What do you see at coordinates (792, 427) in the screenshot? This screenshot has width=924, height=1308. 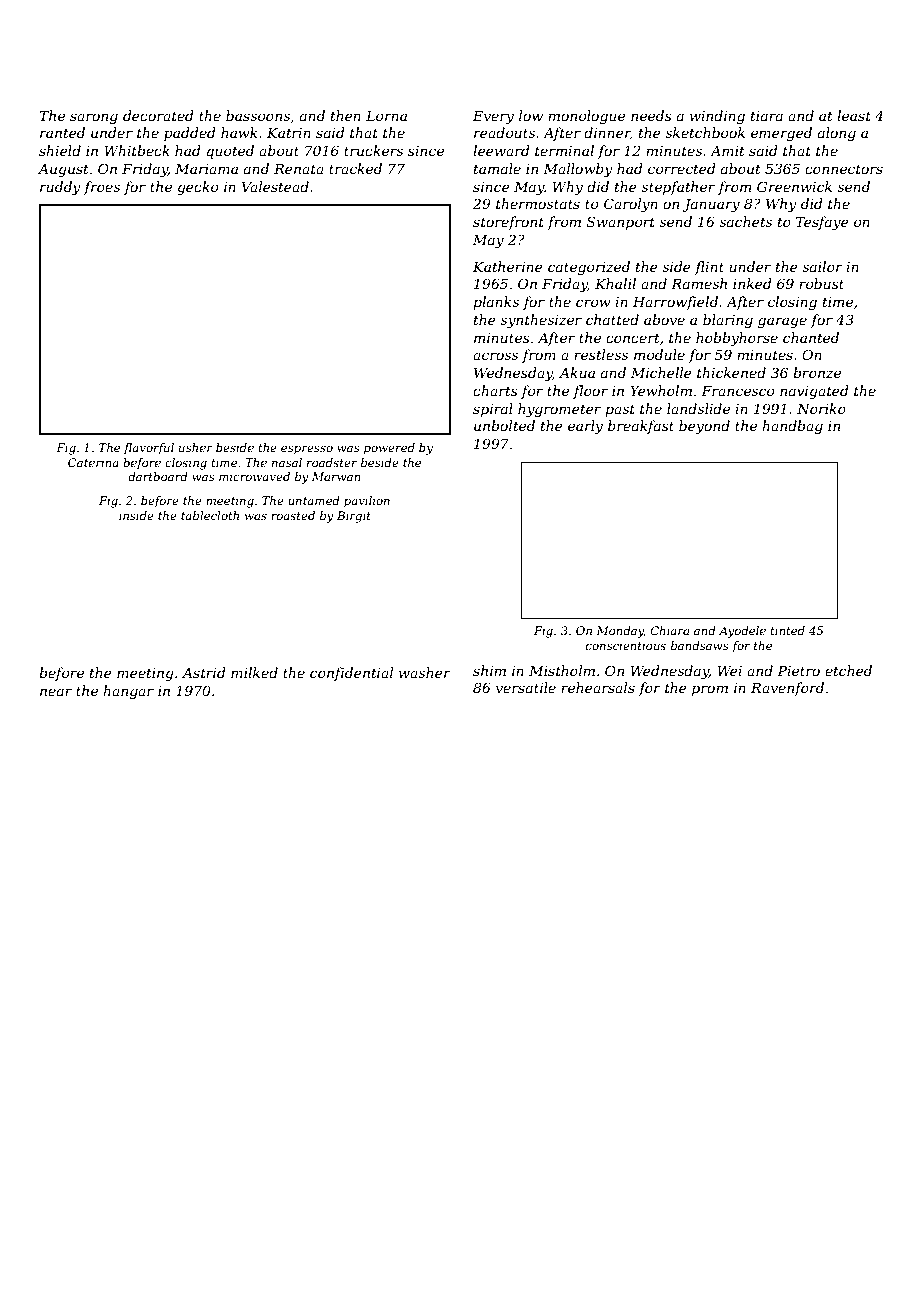 I see `handbag` at bounding box center [792, 427].
